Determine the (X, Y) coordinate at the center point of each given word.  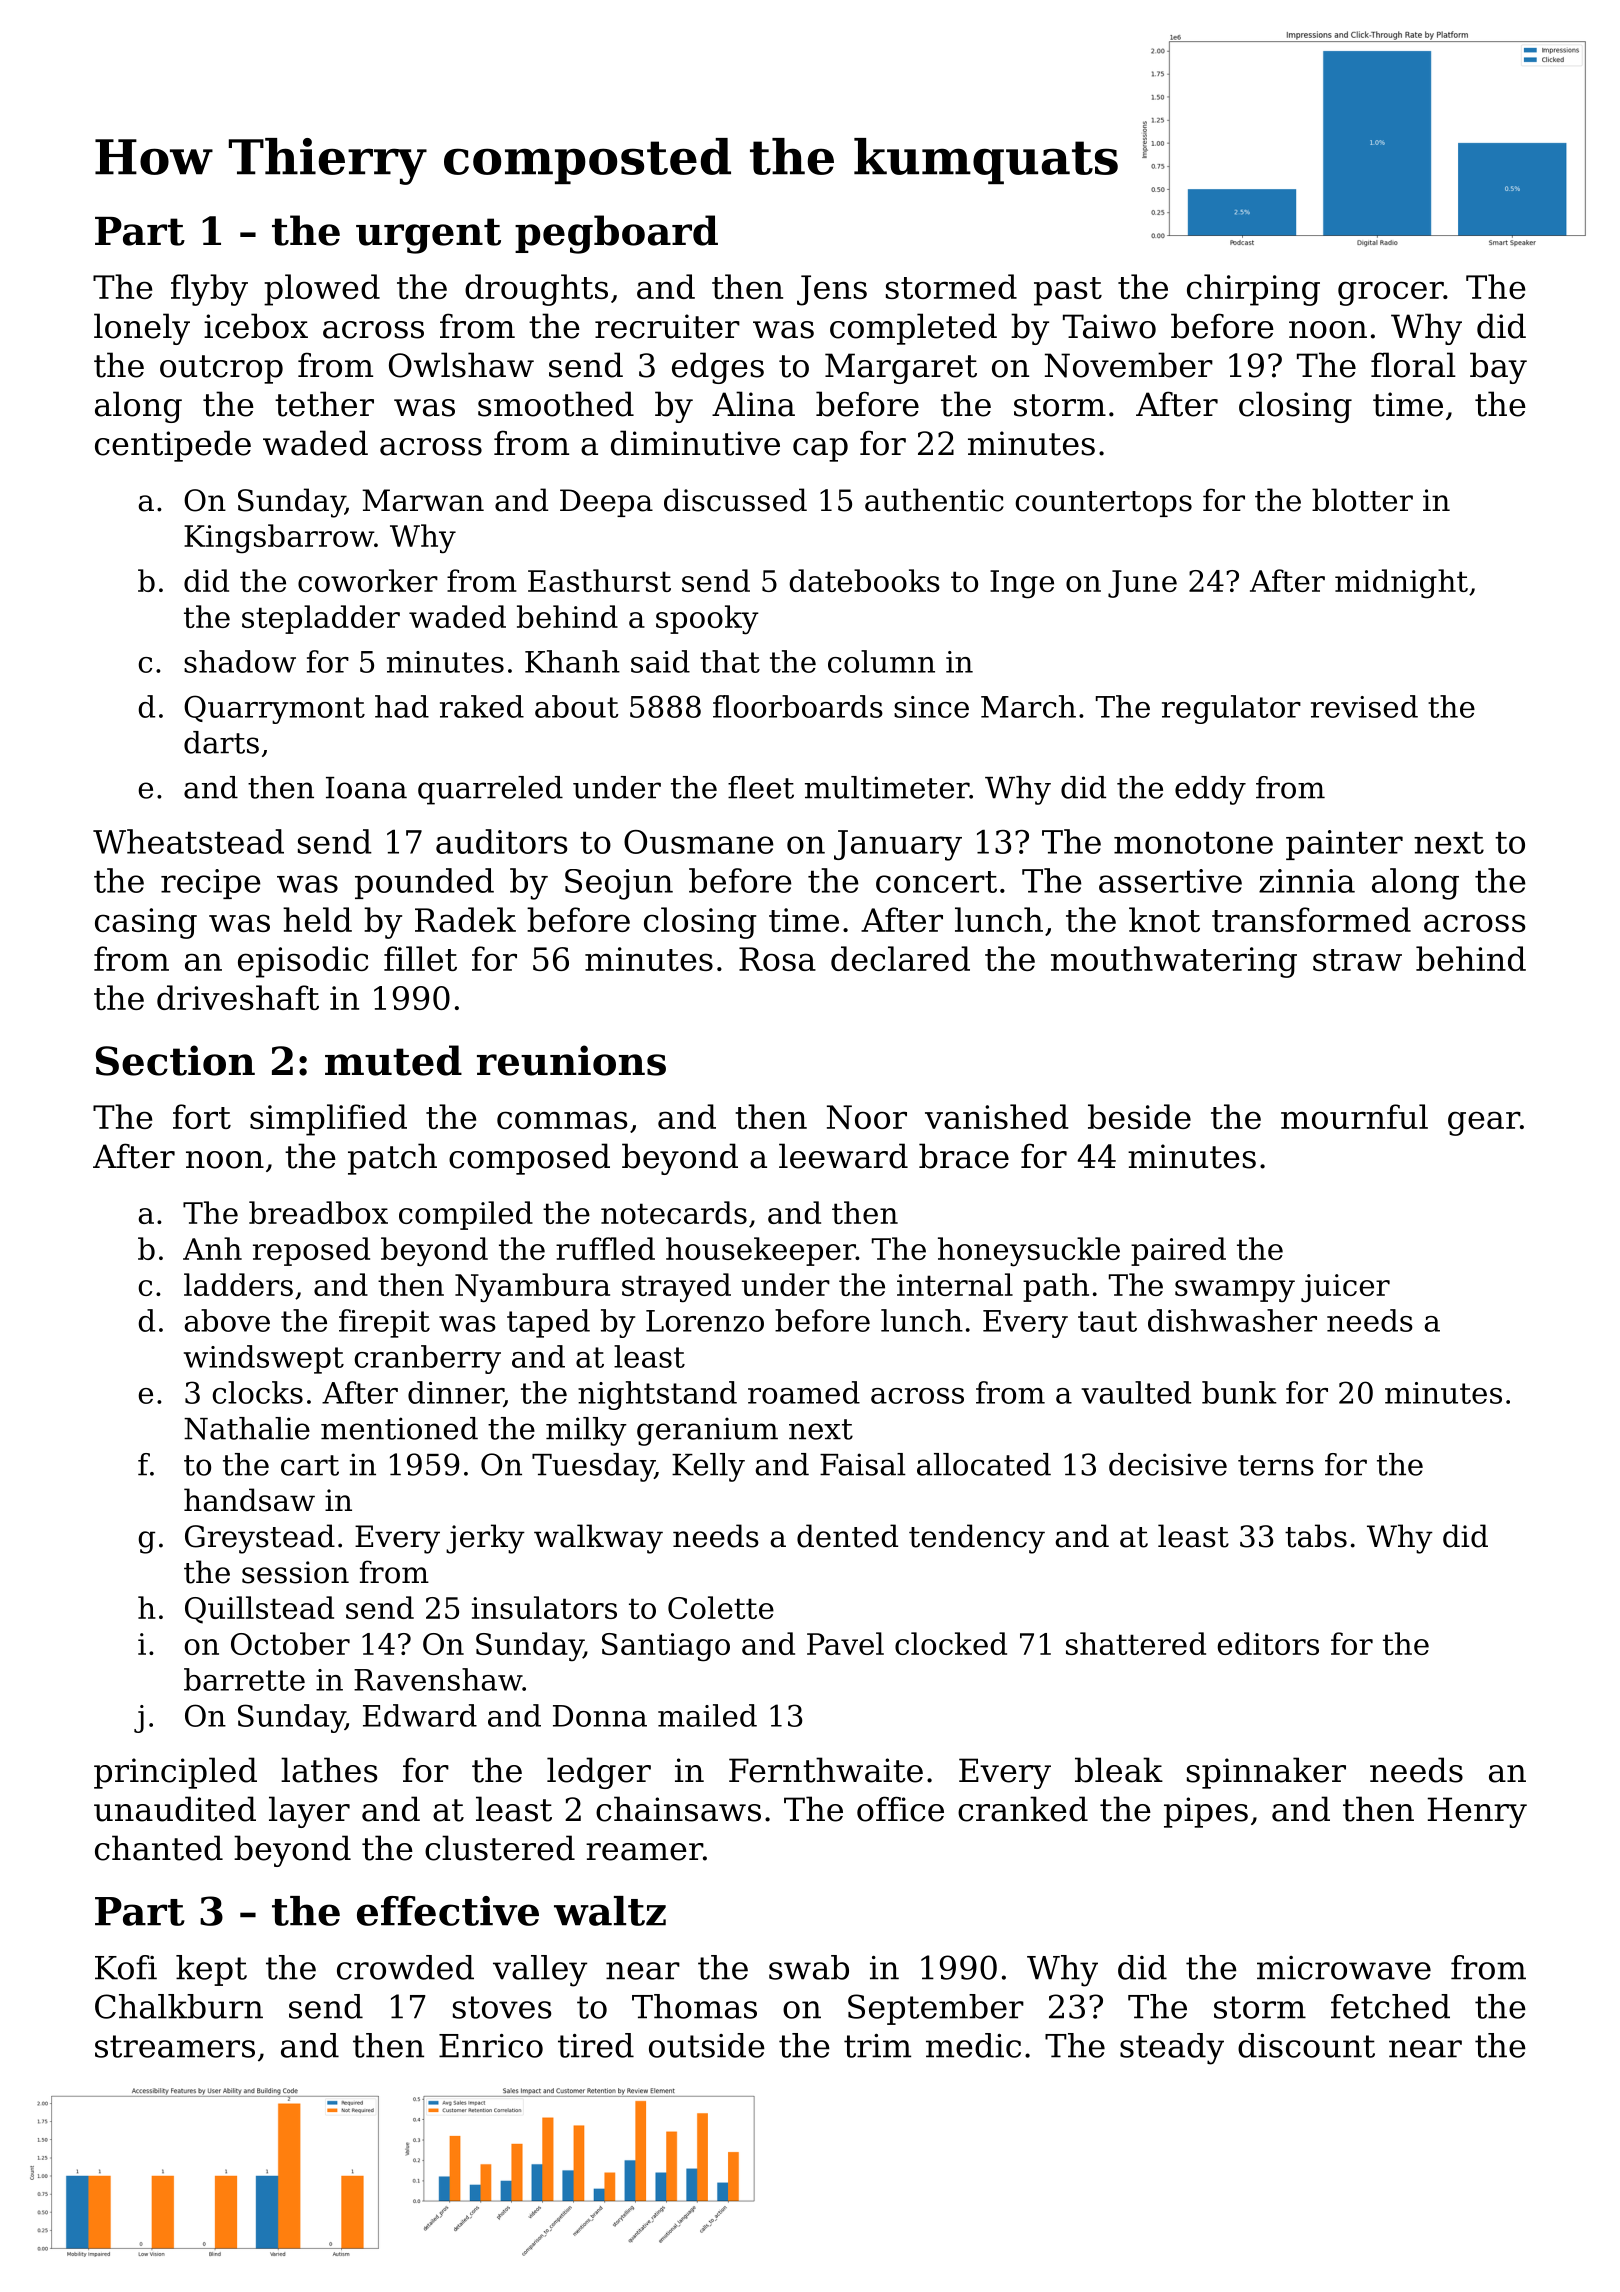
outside (707, 2045)
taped (548, 1323)
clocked (951, 1643)
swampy (1235, 1291)
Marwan (423, 500)
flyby (209, 290)
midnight (1401, 584)
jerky (485, 1539)
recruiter (667, 326)
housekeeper (761, 1251)
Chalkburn (179, 2006)
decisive (1168, 1464)
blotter (1362, 500)
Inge (1022, 584)
